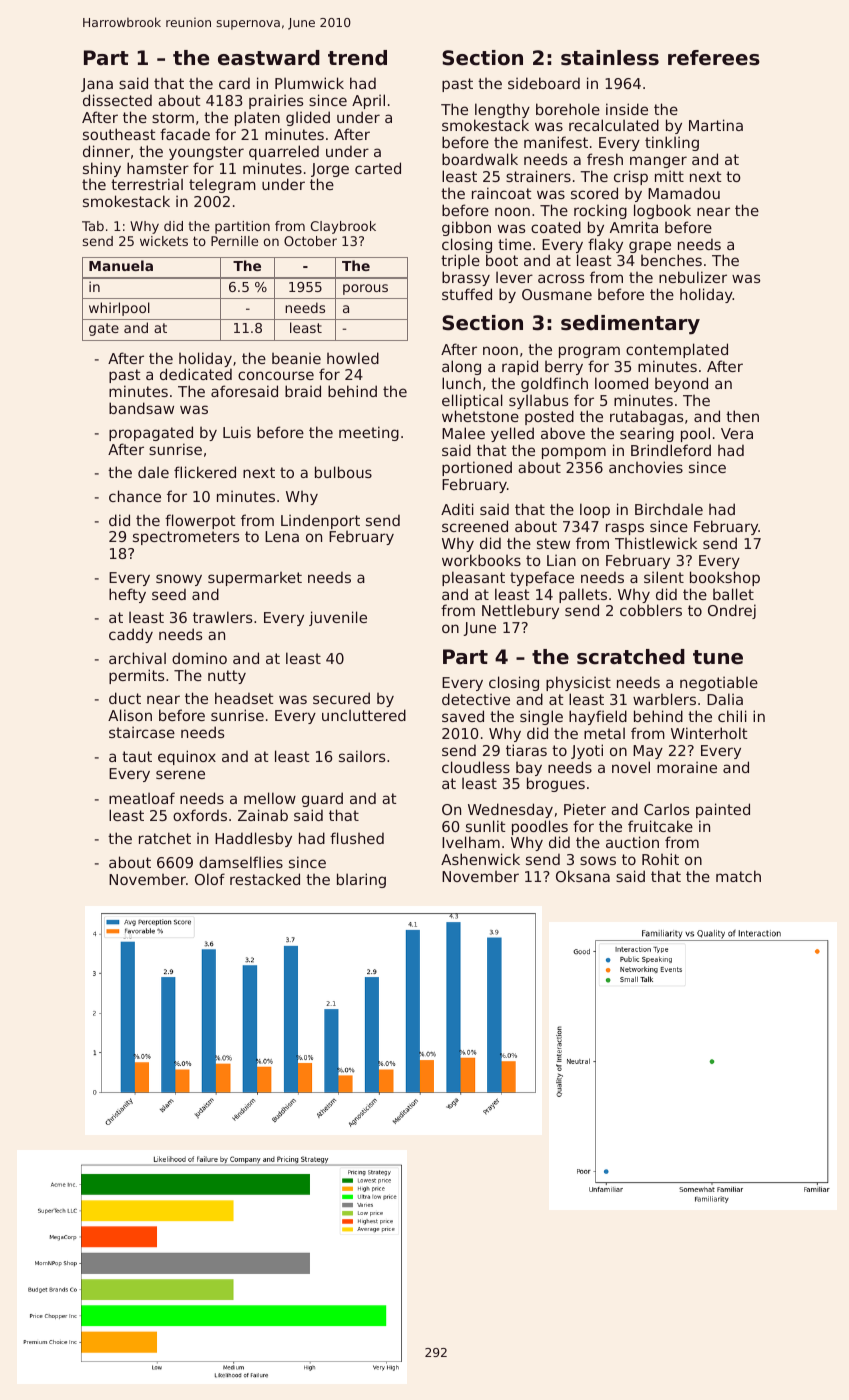 Image resolution: width=849 pixels, height=1400 pixels. I want to click on beyond, so click(681, 384).
